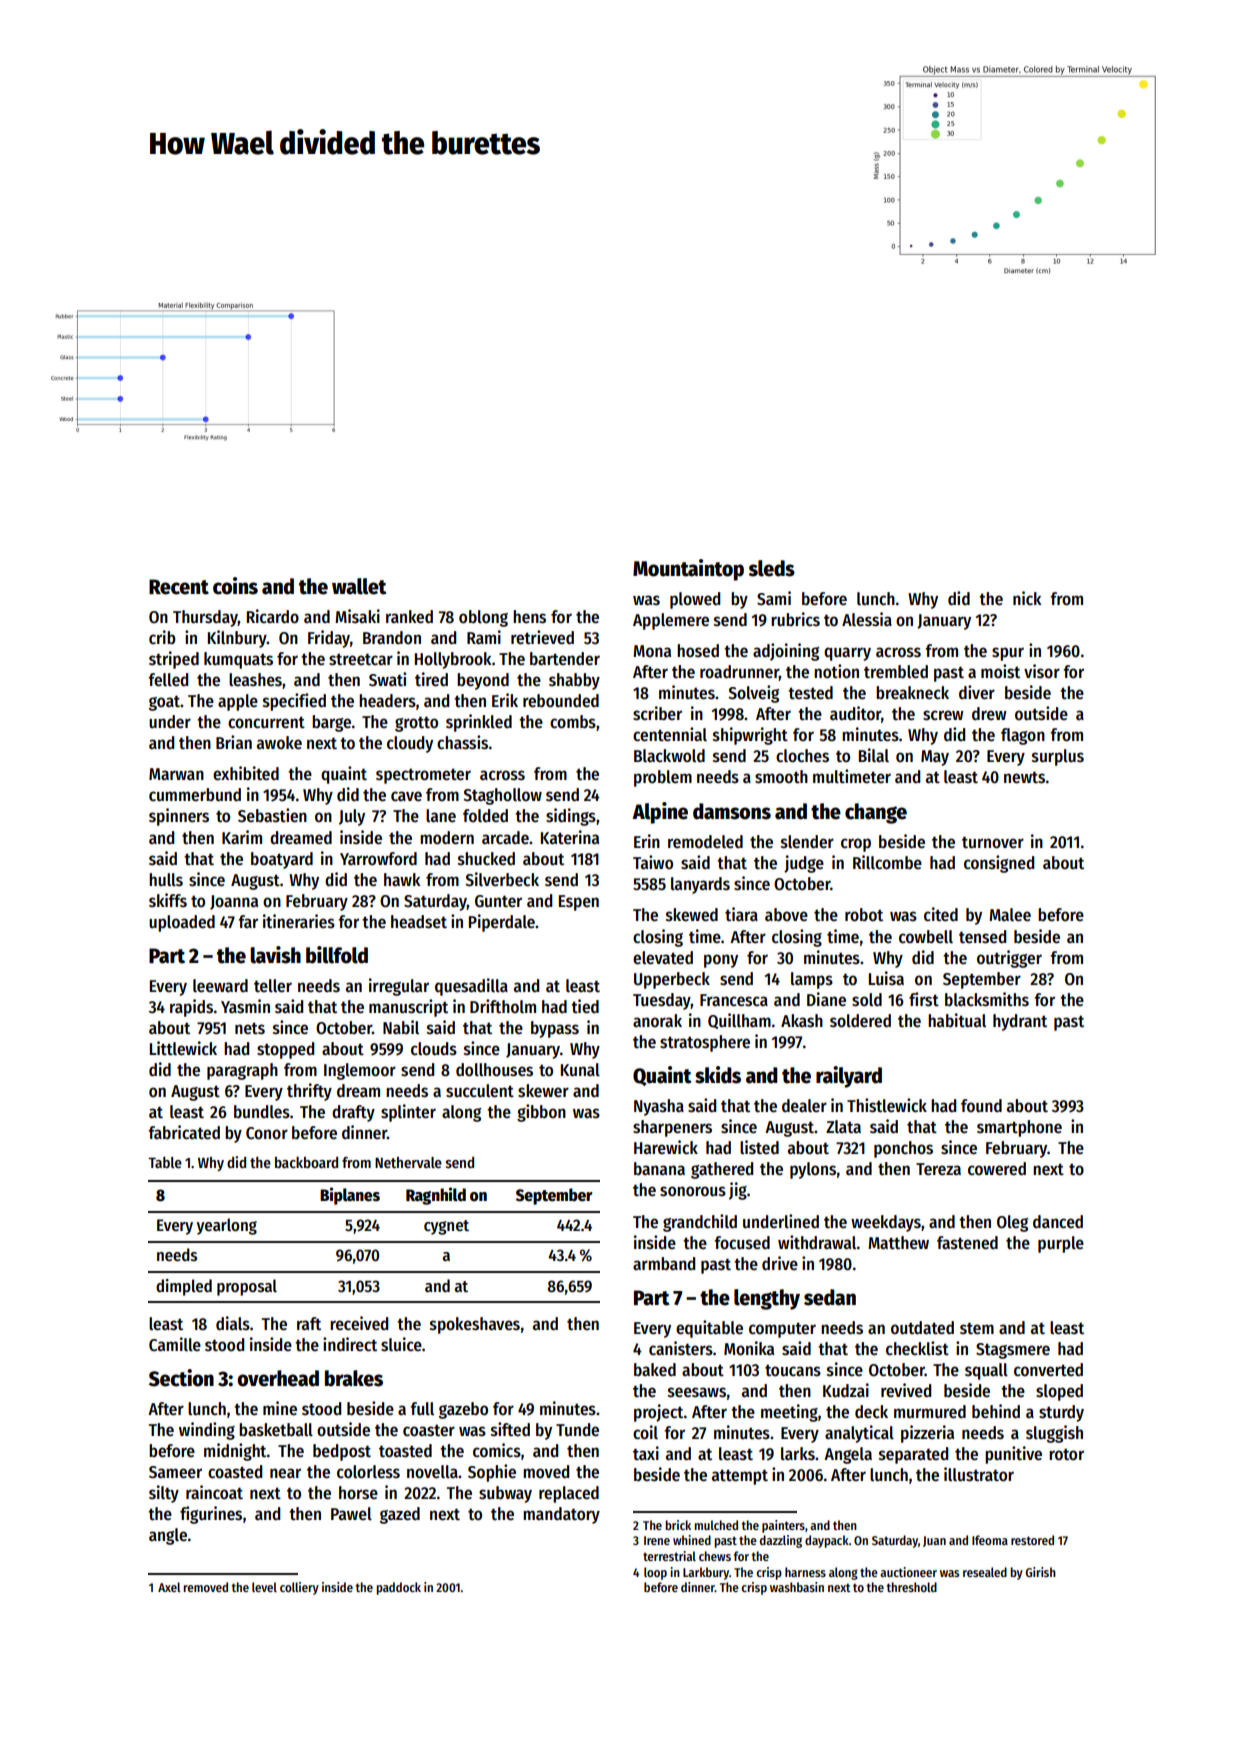 The image size is (1233, 1744). What do you see at coordinates (903, 1149) in the screenshot?
I see `ponchos` at bounding box center [903, 1149].
